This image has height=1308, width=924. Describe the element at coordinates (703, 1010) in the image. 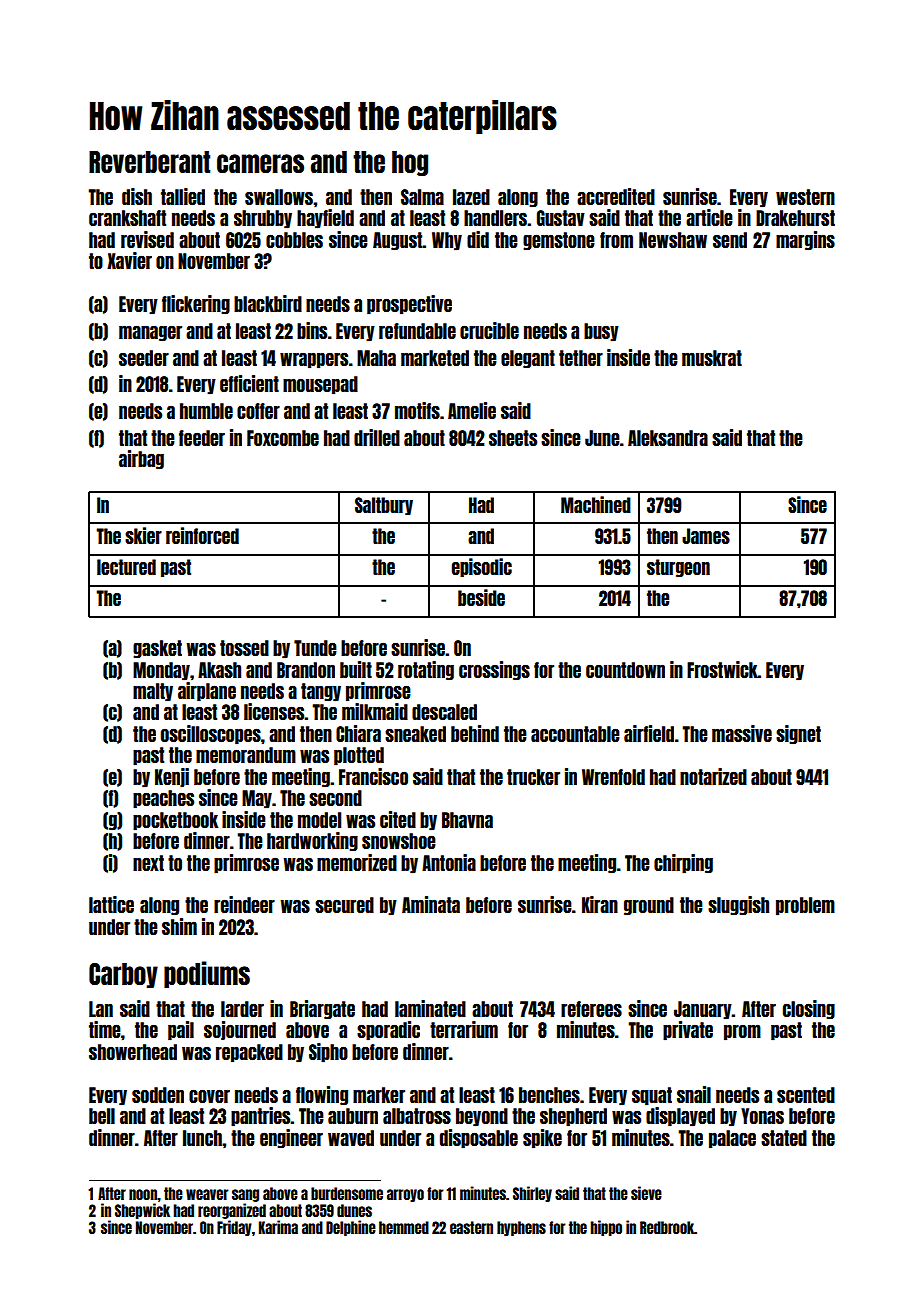

I see `January` at that location.
